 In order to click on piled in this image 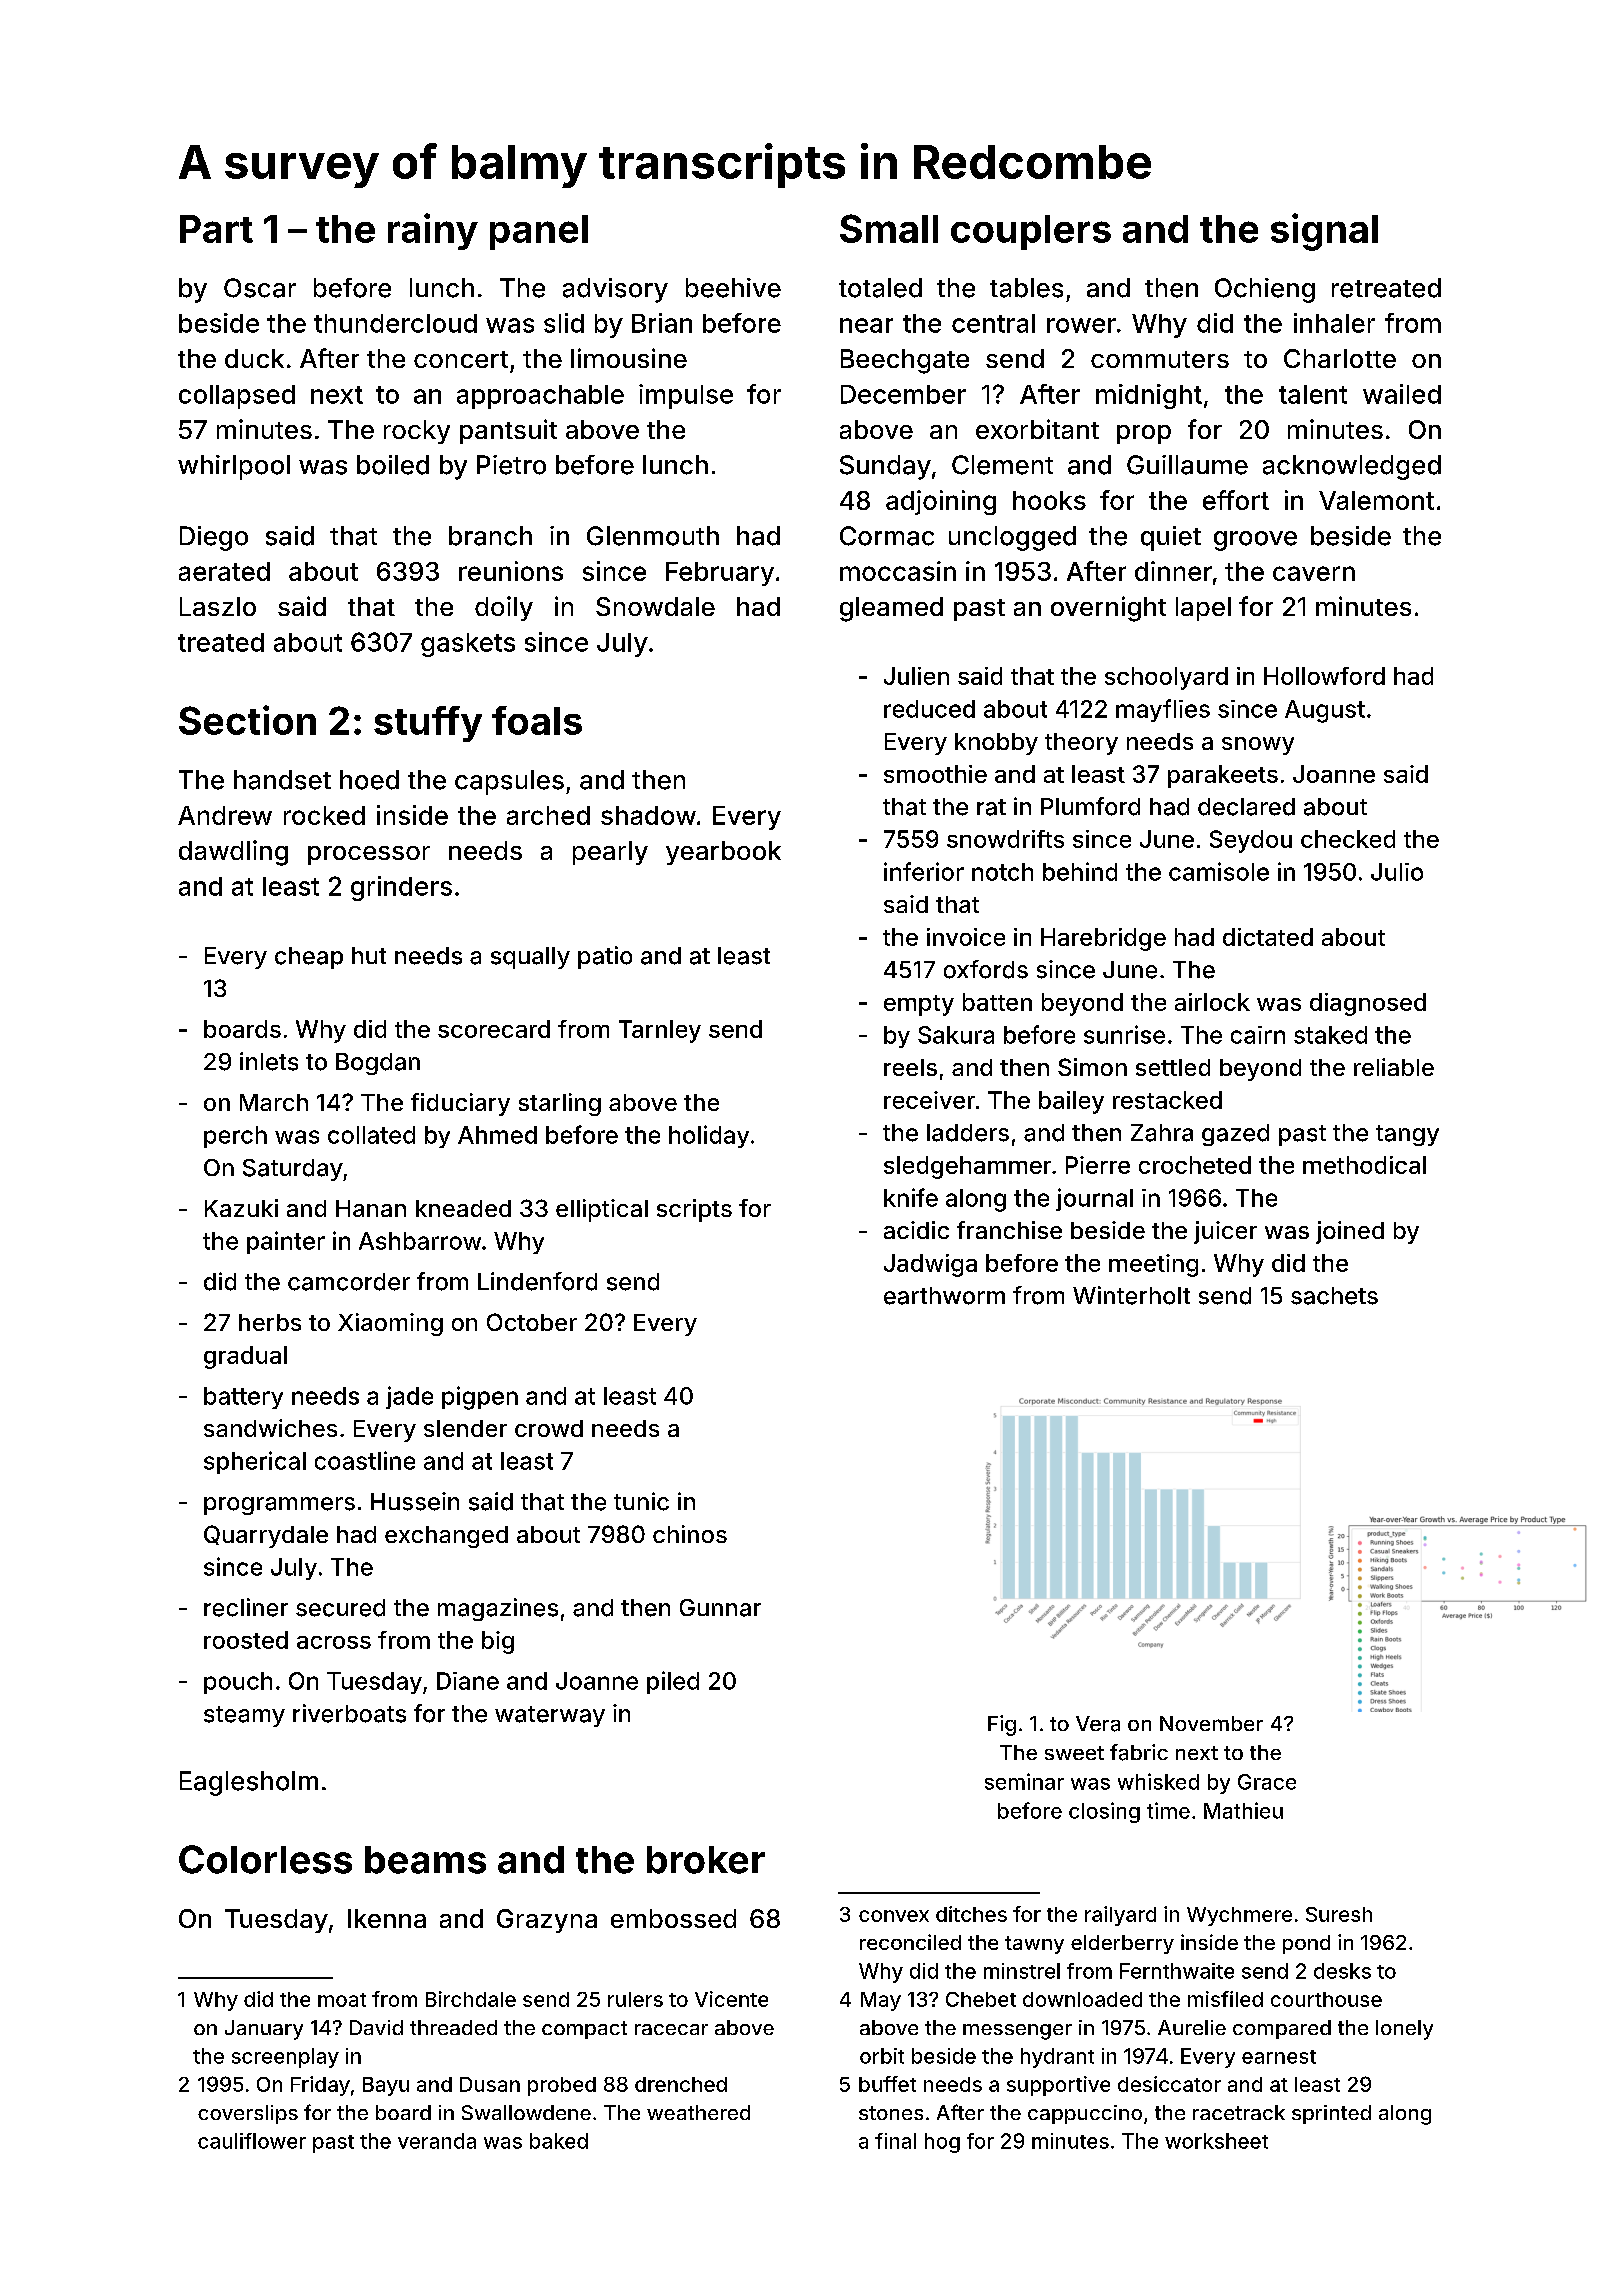, I will do `click(673, 1682)`.
